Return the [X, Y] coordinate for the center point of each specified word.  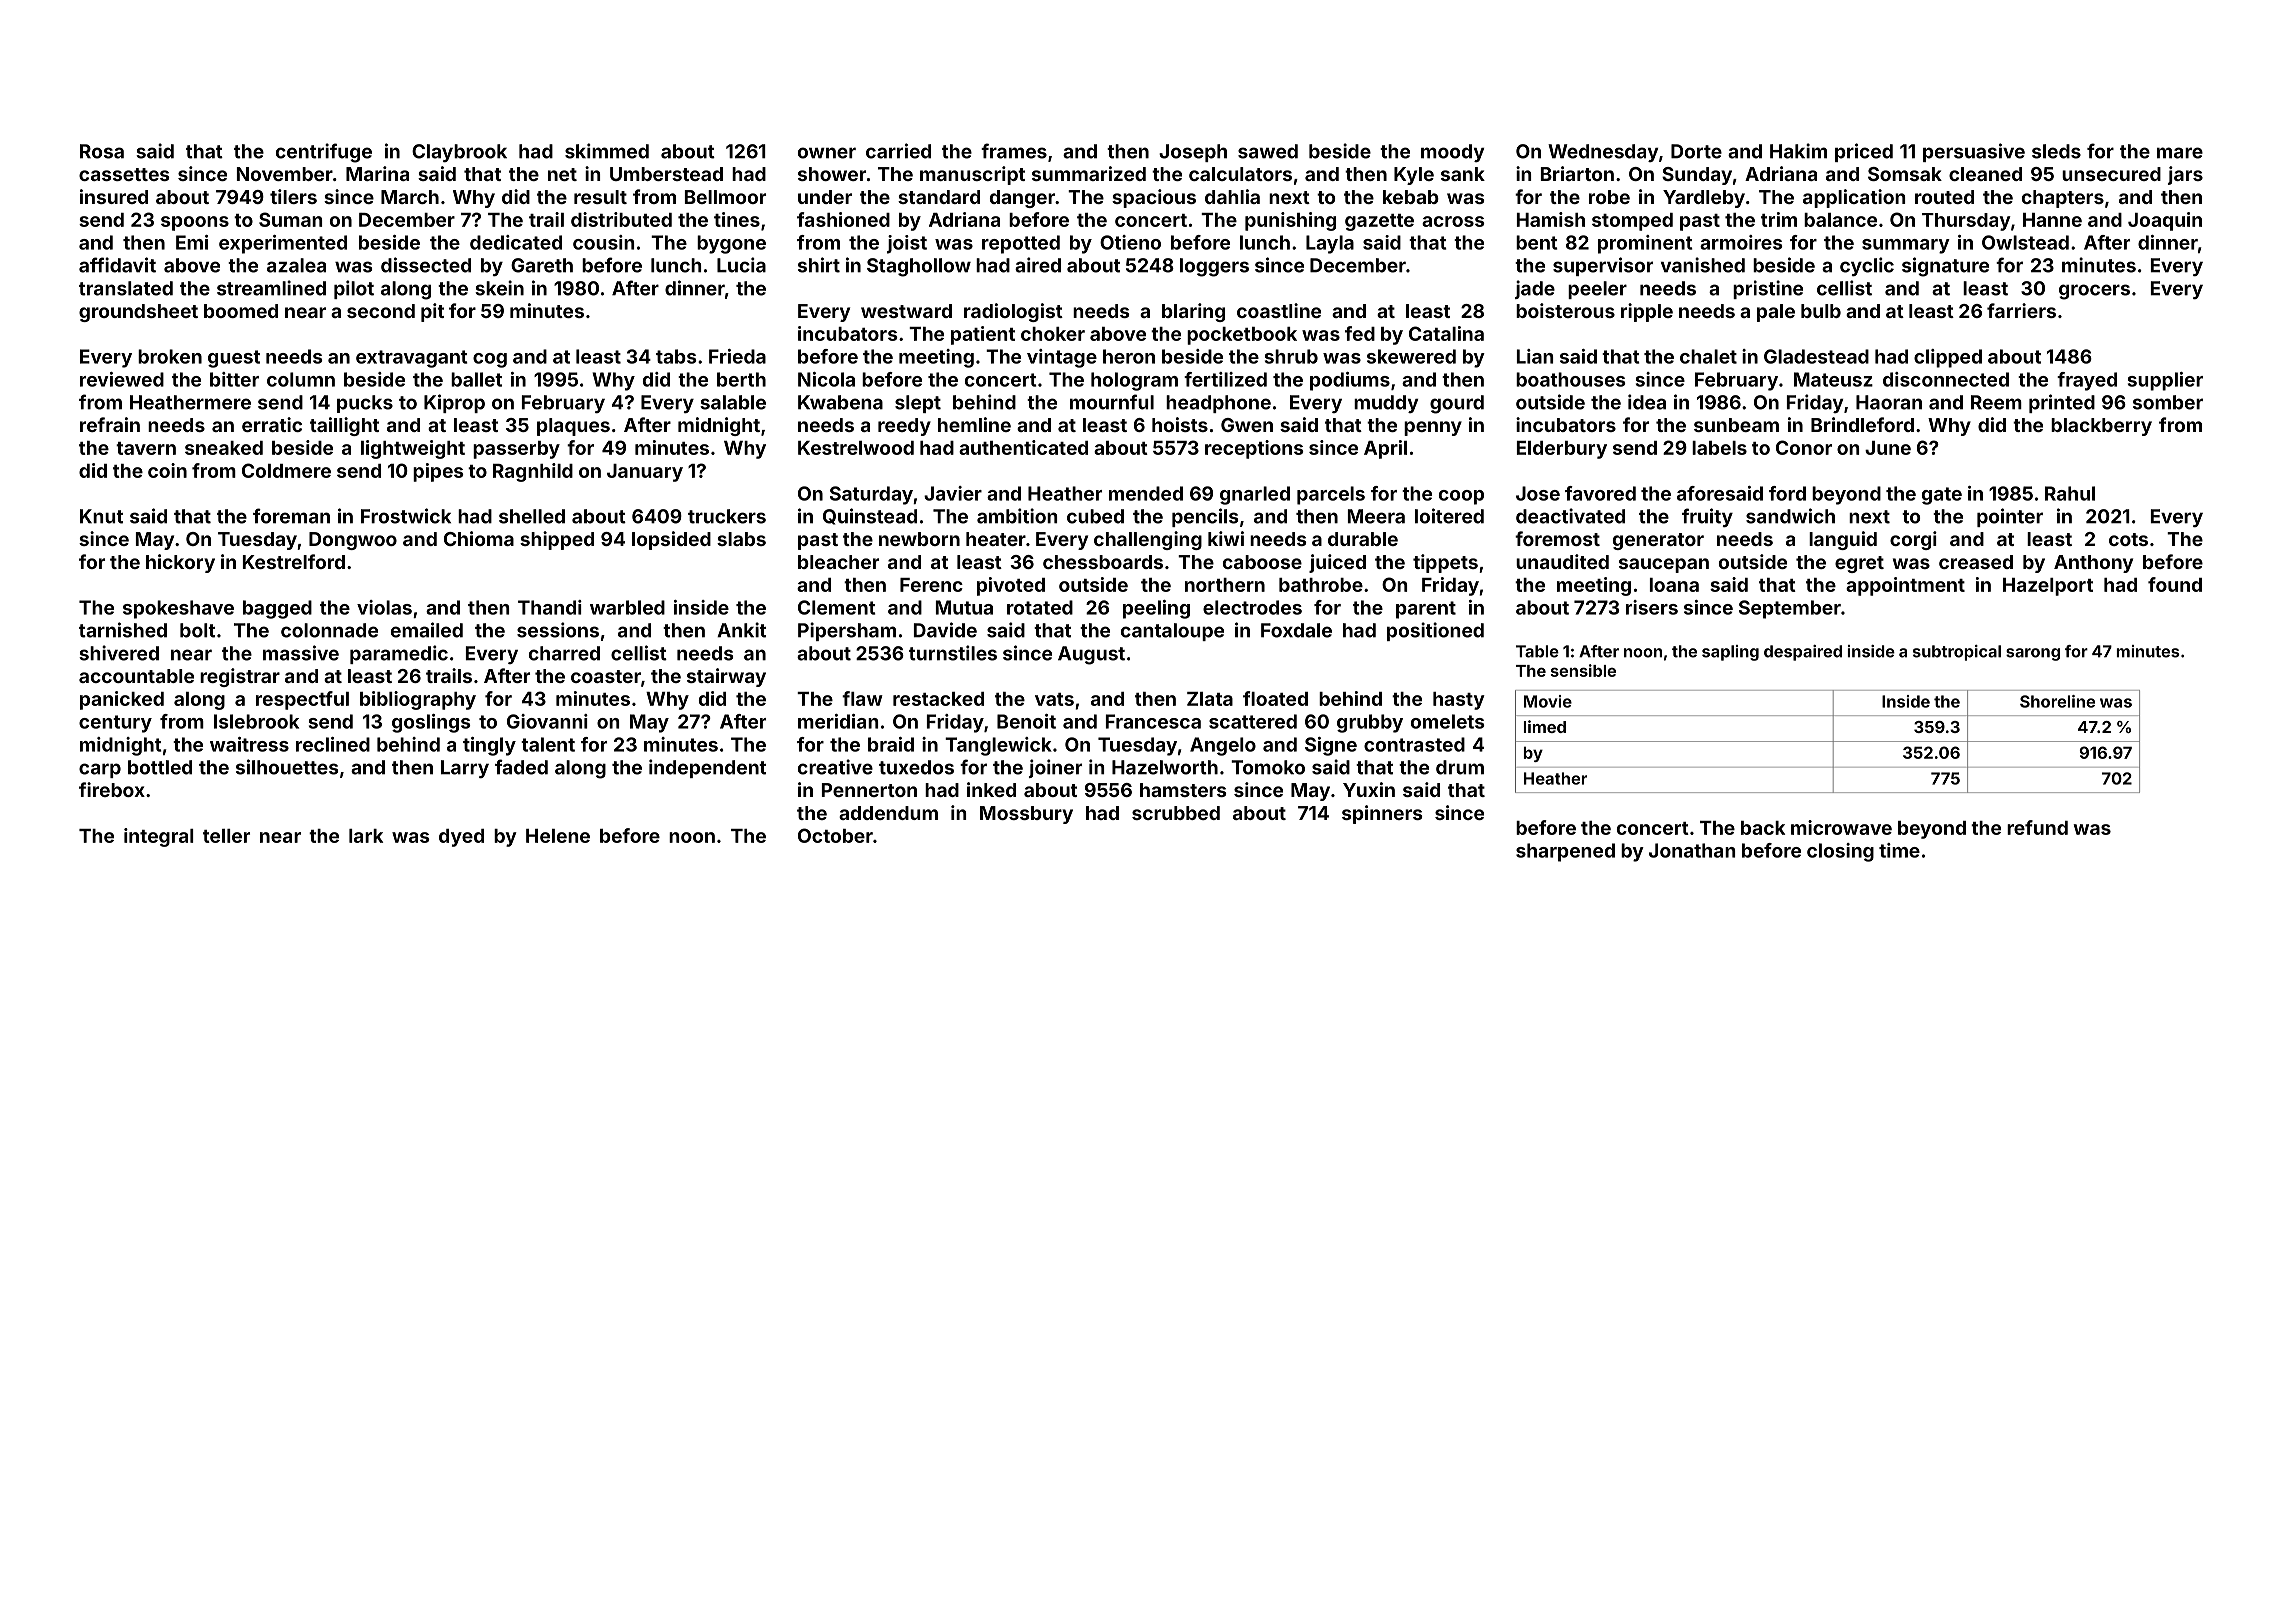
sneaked [224, 448]
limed [1545, 726]
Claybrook [459, 153]
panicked [122, 700]
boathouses [1571, 379]
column [301, 379]
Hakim [1798, 151]
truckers [727, 516]
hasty [1459, 701]
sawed [1268, 151]
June [1888, 448]
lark [366, 836]
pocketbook [1242, 336]
